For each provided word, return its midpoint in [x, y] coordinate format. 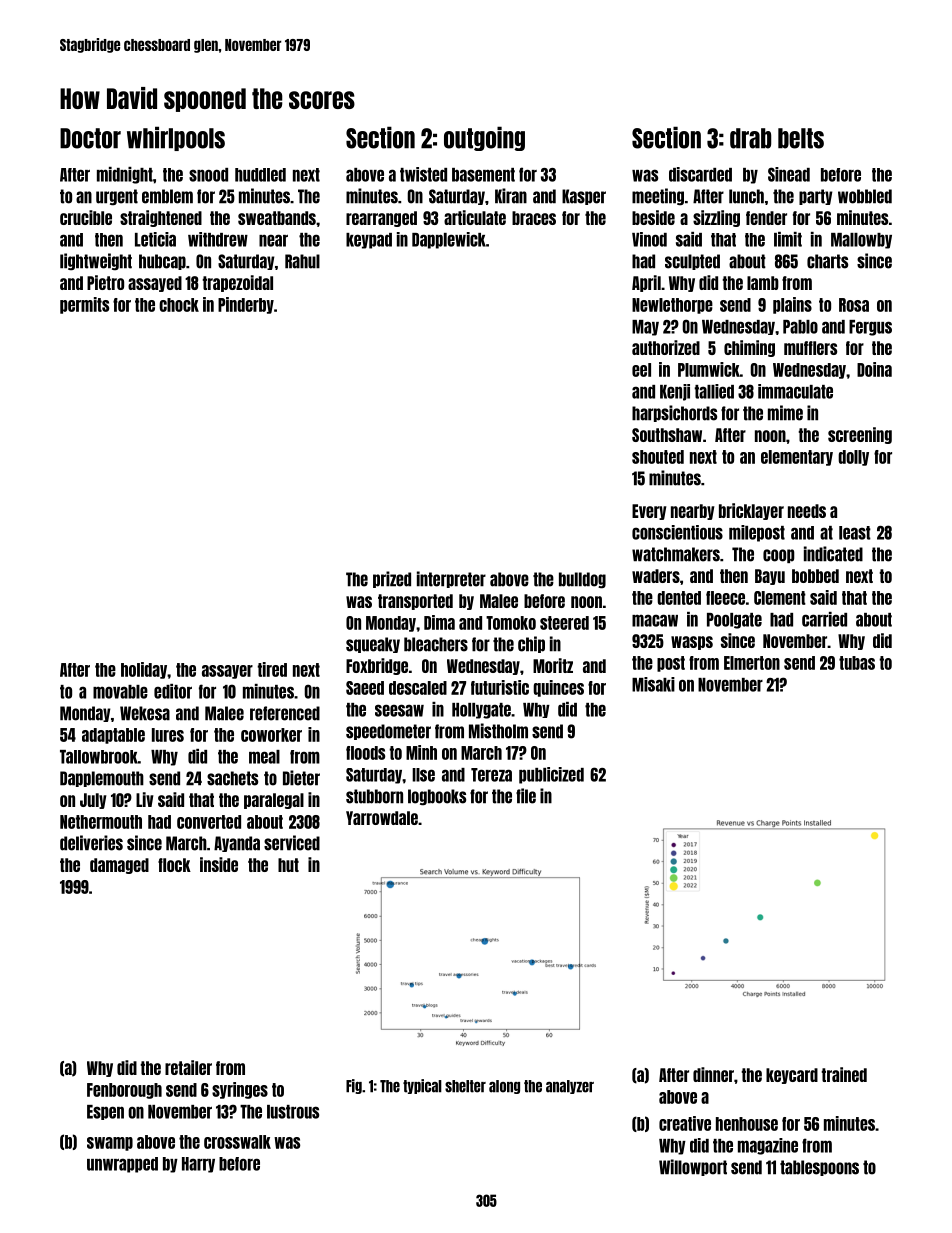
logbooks [437, 797]
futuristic [500, 687]
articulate [475, 217]
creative [685, 1123]
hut [288, 865]
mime [785, 413]
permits [84, 305]
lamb [763, 283]
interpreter [451, 579]
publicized [551, 775]
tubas [857, 663]
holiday [144, 670]
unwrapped [122, 1165]
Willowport [693, 1167]
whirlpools [176, 138]
